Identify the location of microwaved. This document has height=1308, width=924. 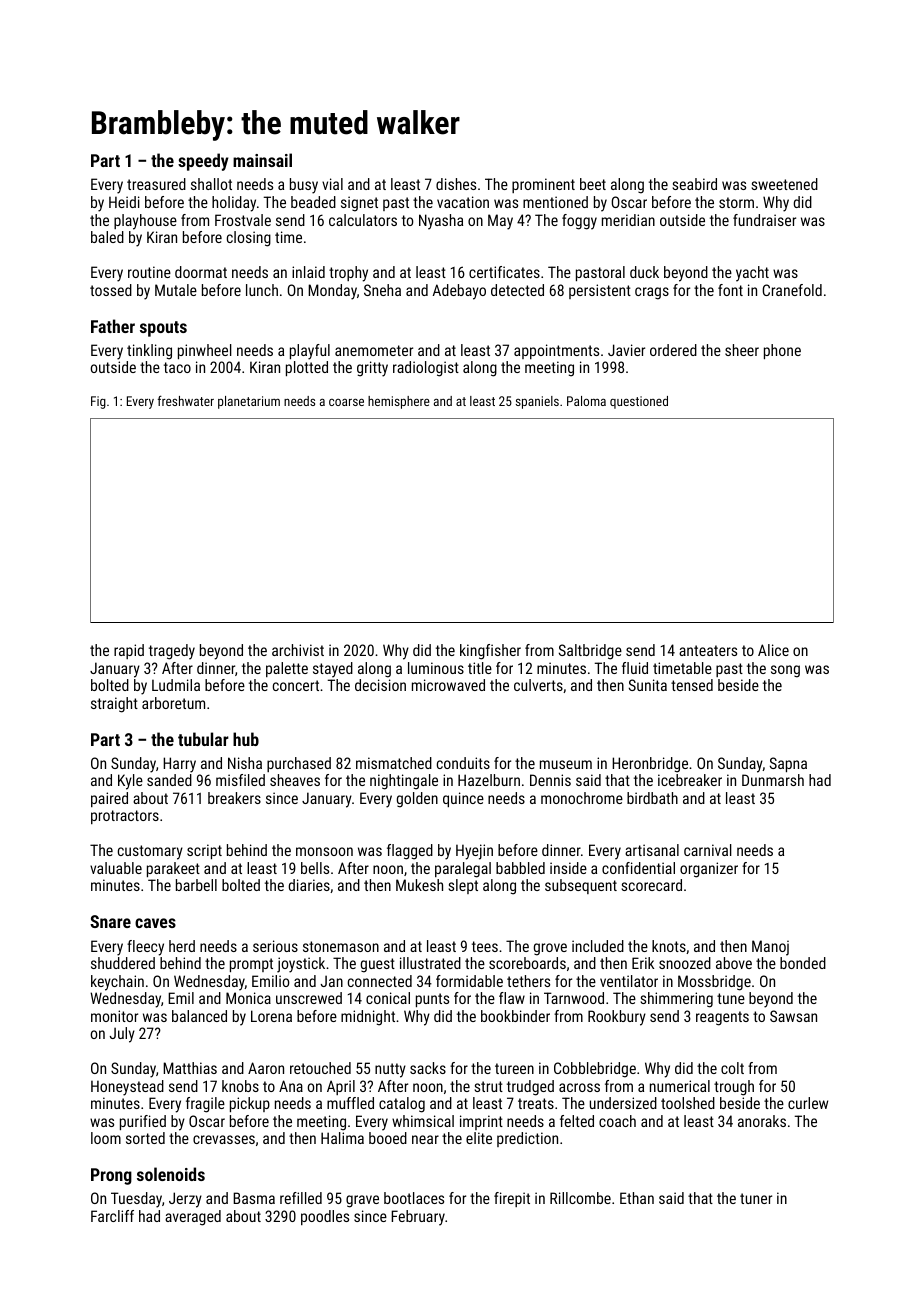
(448, 685).
